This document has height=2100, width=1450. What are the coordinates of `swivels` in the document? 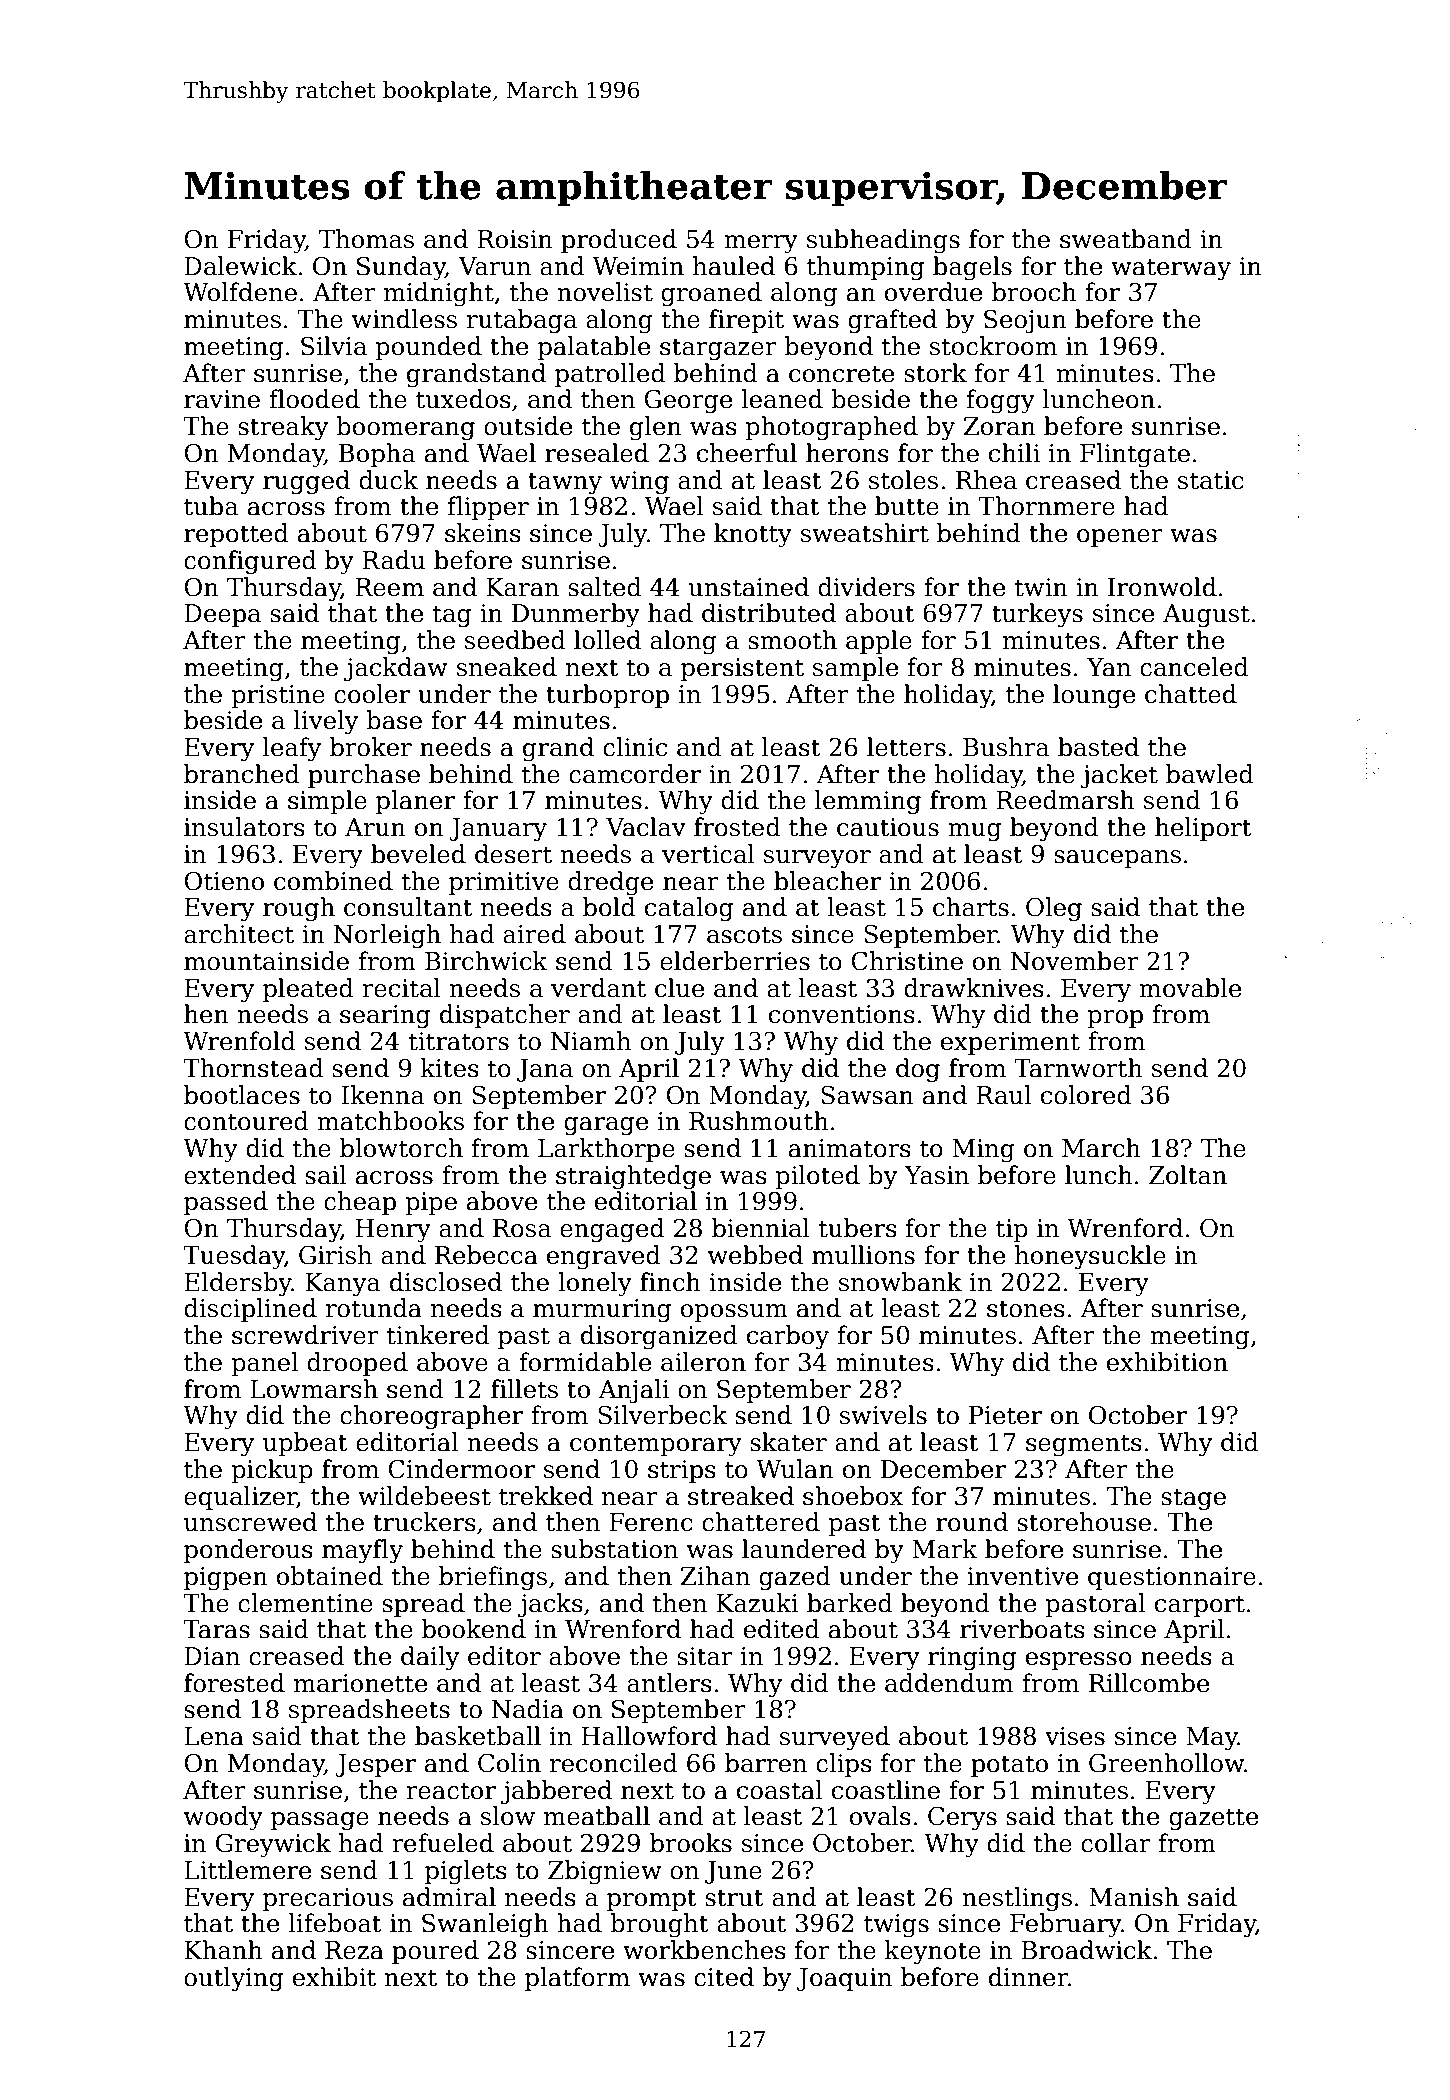 It's located at (883, 1415).
